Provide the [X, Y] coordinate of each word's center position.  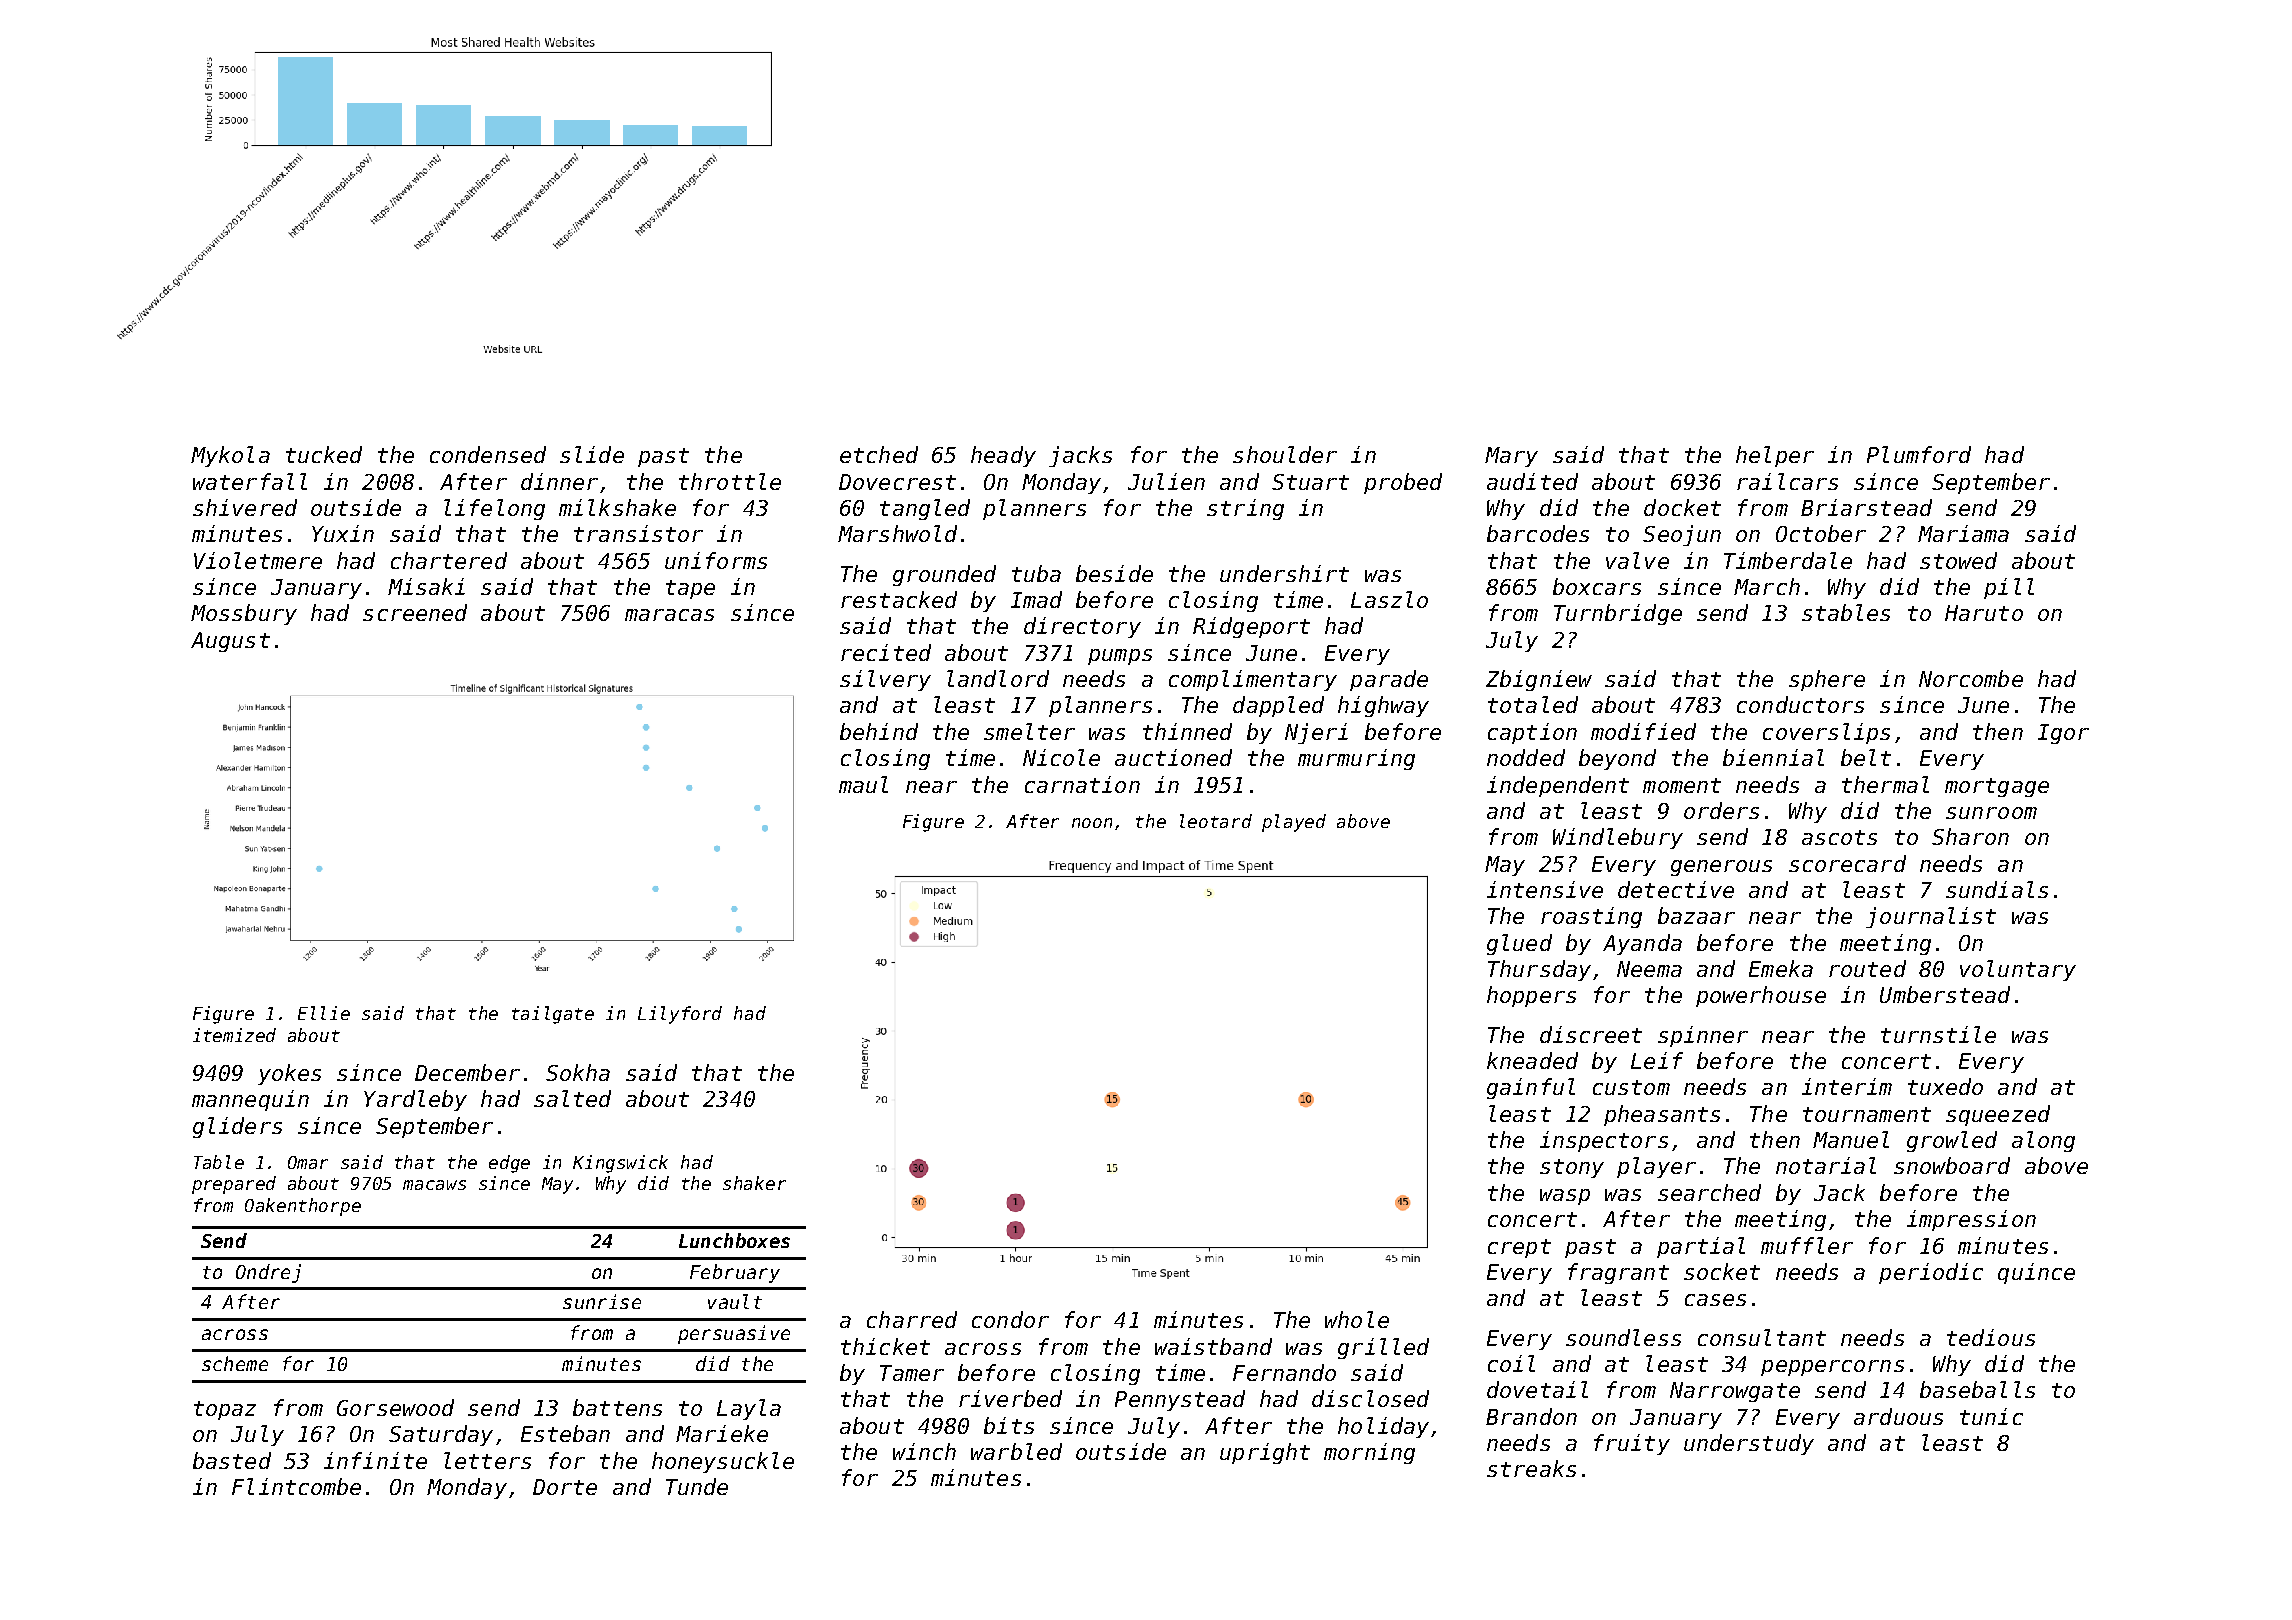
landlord [998, 678]
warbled [1016, 1451]
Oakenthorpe [303, 1207]
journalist [1931, 917]
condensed [488, 454]
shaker [754, 1183]
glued [1519, 944]
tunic [1991, 1416]
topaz [225, 1410]
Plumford [1919, 454]
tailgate [553, 1015]
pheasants [1662, 1115]
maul [863, 784]
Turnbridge [1618, 614]
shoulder [1285, 454]
